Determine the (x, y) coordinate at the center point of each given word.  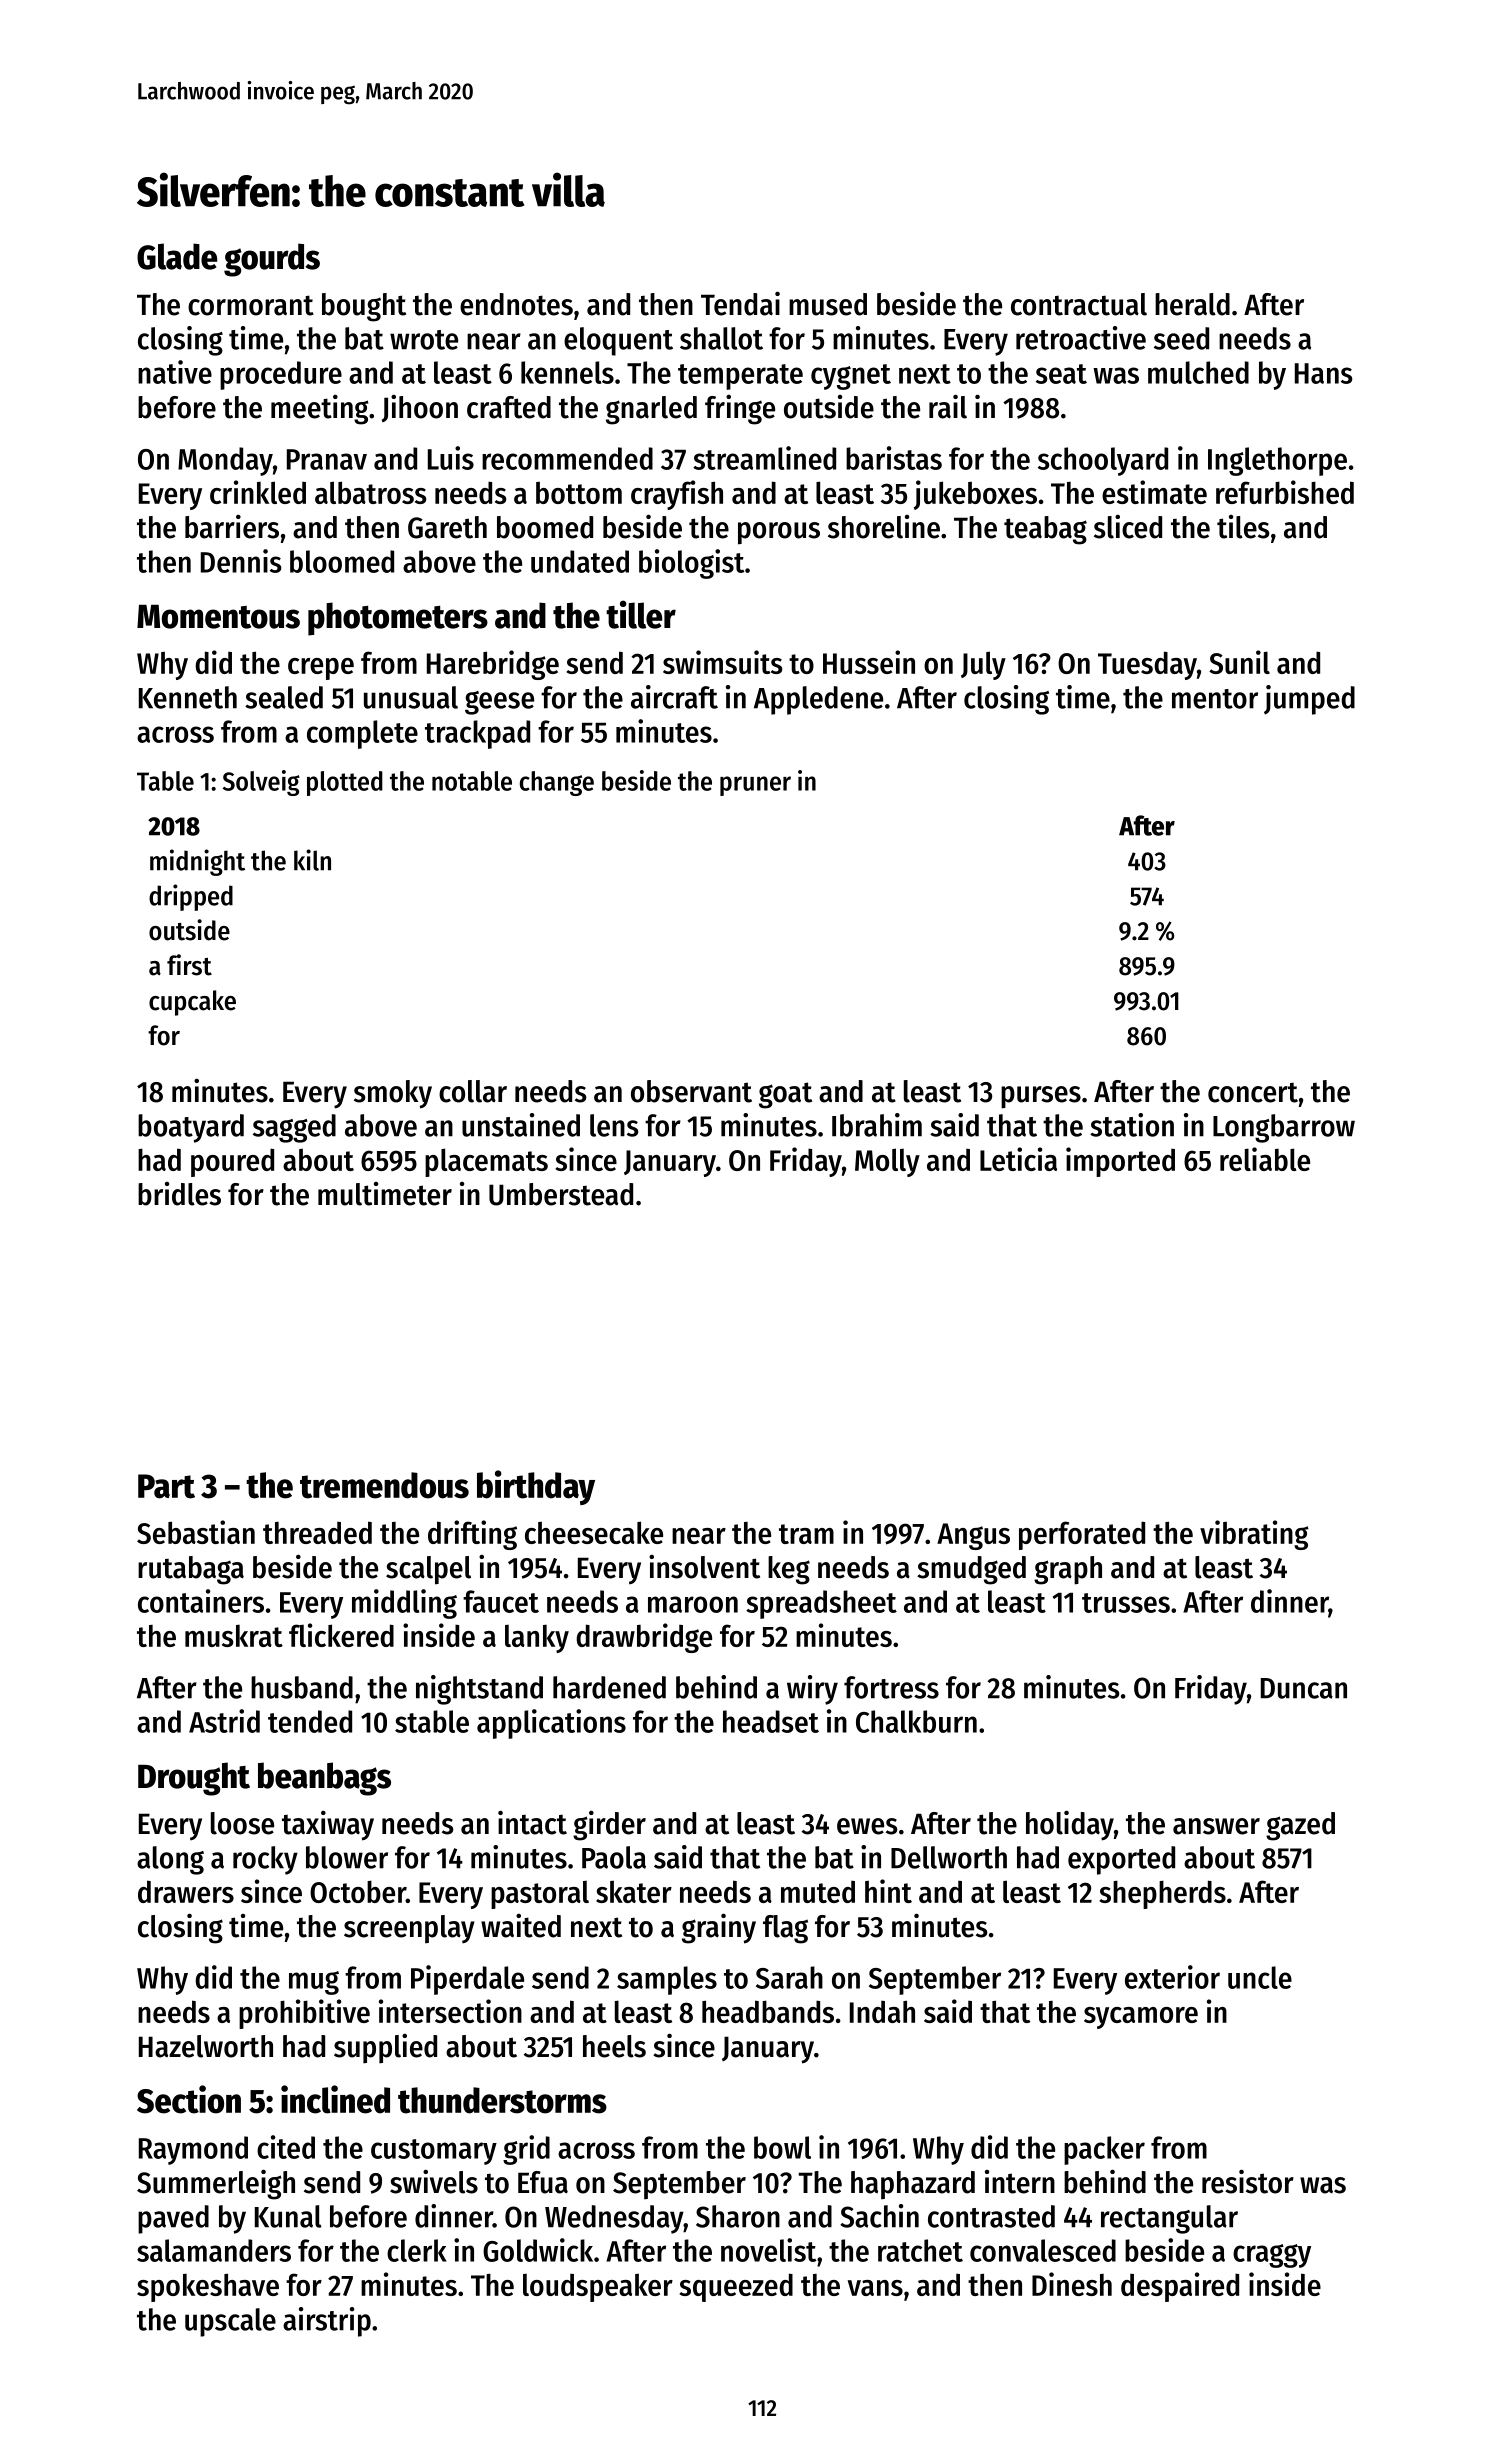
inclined (335, 2099)
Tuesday (1147, 665)
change (557, 783)
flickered (341, 1635)
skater (634, 1891)
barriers (232, 526)
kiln (312, 860)
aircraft (674, 697)
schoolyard (1103, 461)
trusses (1126, 1603)
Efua (543, 2182)
